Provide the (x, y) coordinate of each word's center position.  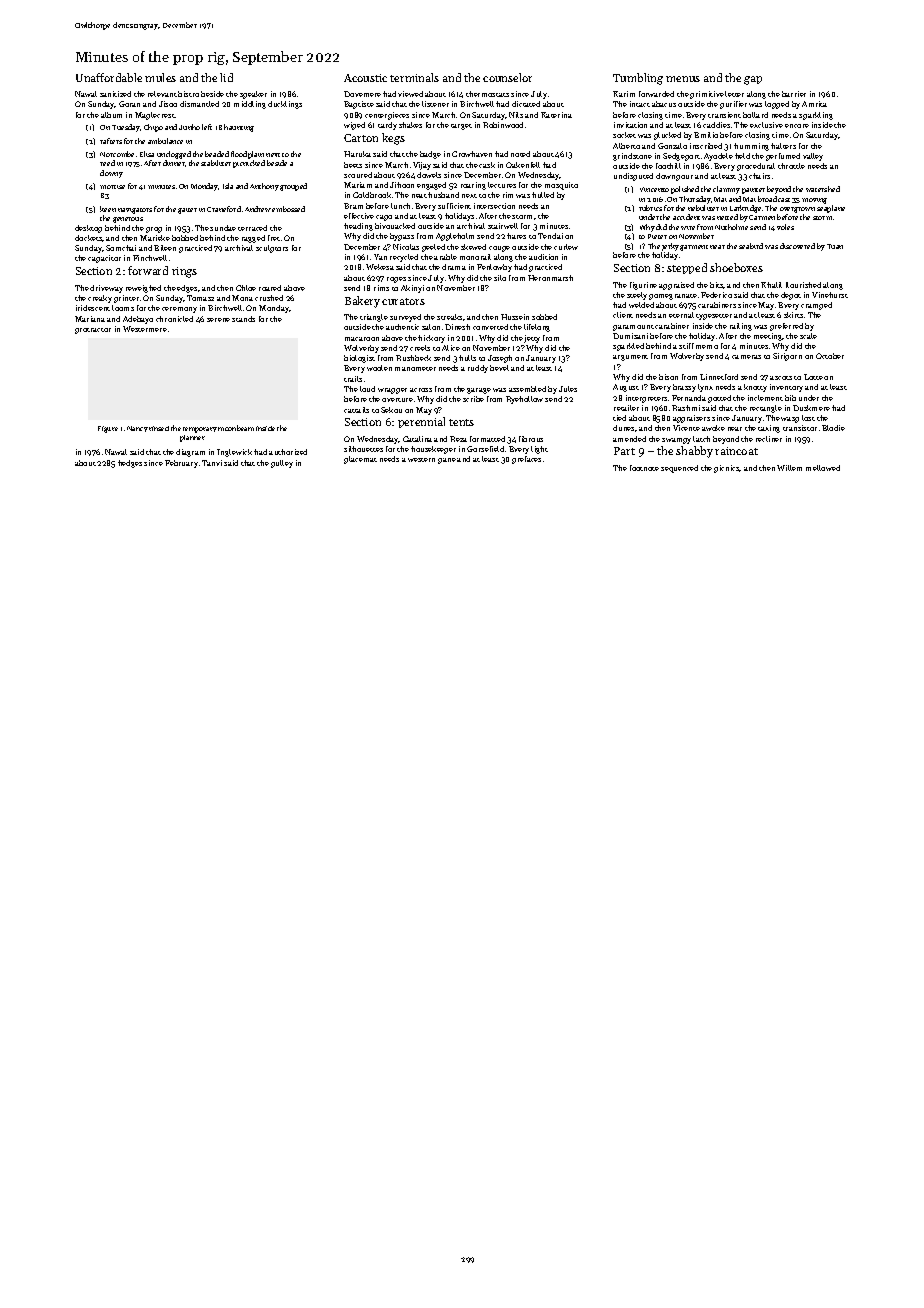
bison (668, 377)
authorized (288, 452)
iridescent (93, 308)
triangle (374, 318)
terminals (414, 77)
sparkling (816, 116)
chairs (759, 176)
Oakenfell (523, 165)
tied (619, 418)
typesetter (714, 317)
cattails (356, 410)
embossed (288, 209)
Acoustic (365, 78)
